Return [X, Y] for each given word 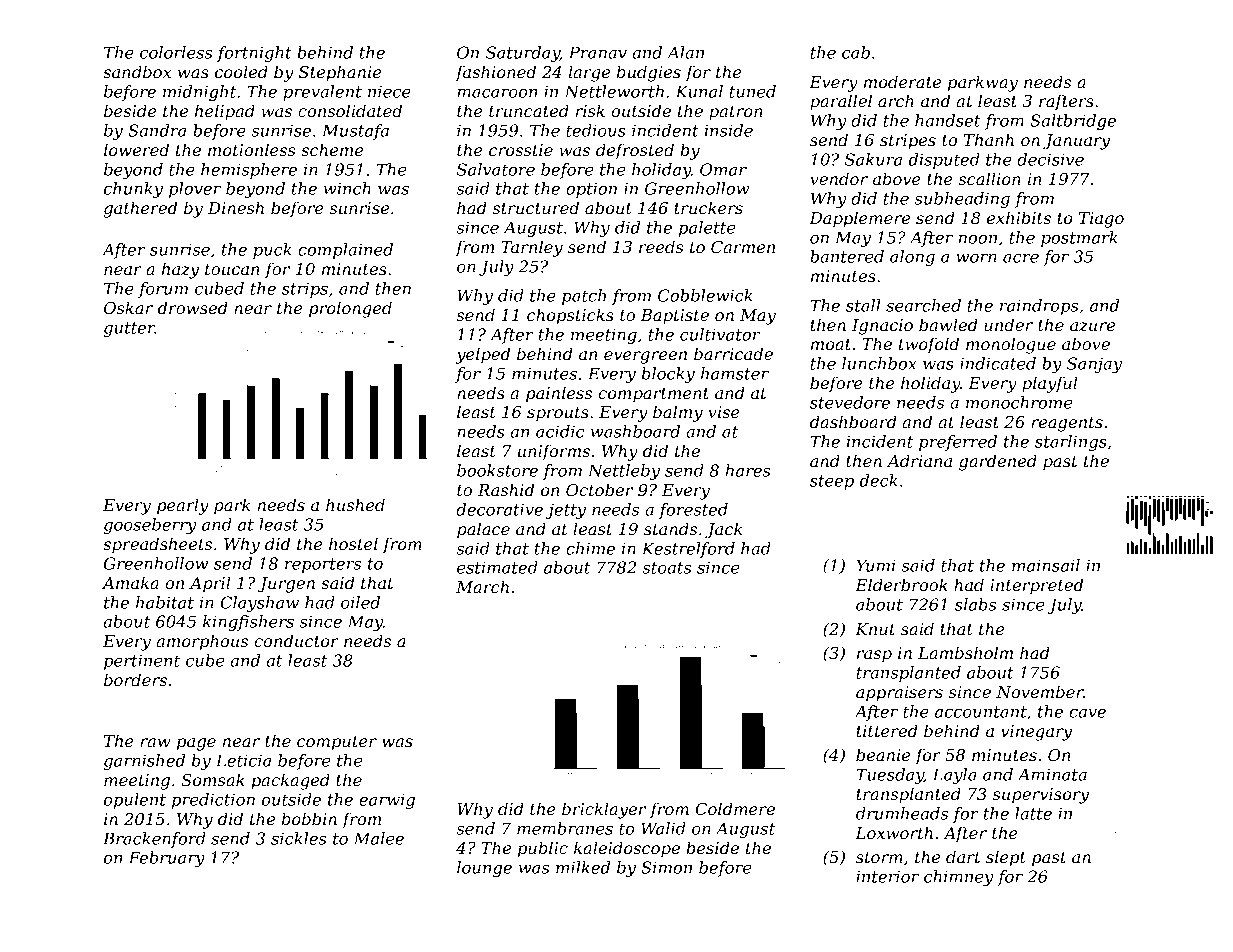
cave [1087, 713]
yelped [483, 355]
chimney [959, 878]
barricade [733, 353]
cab [856, 52]
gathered [140, 209]
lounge [484, 869]
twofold [929, 345]
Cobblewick [705, 295]
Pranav [598, 52]
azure [1092, 327]
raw [155, 742]
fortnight [254, 54]
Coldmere [735, 808]
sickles [298, 838]
